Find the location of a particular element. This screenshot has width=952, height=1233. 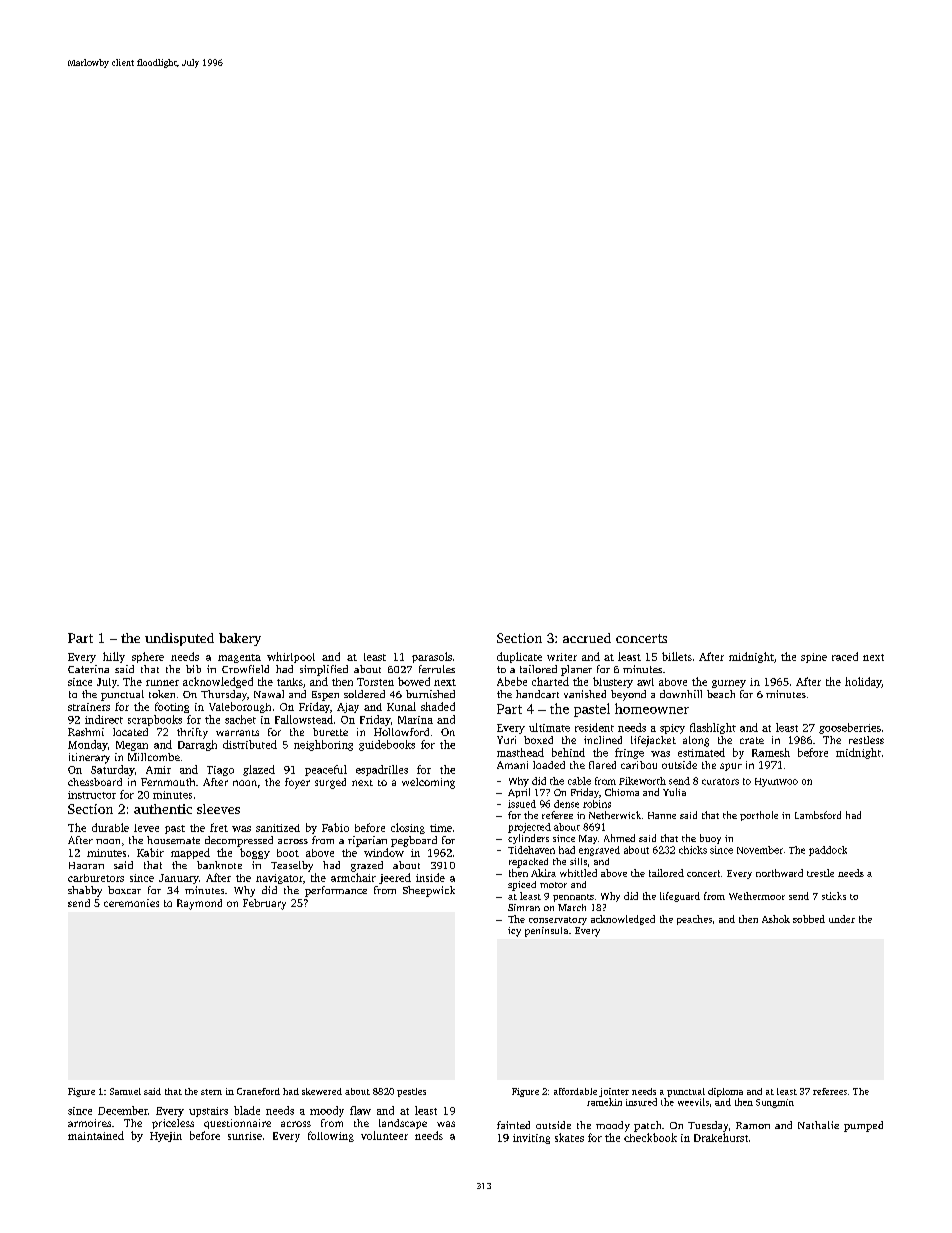

handcart is located at coordinates (537, 694).
